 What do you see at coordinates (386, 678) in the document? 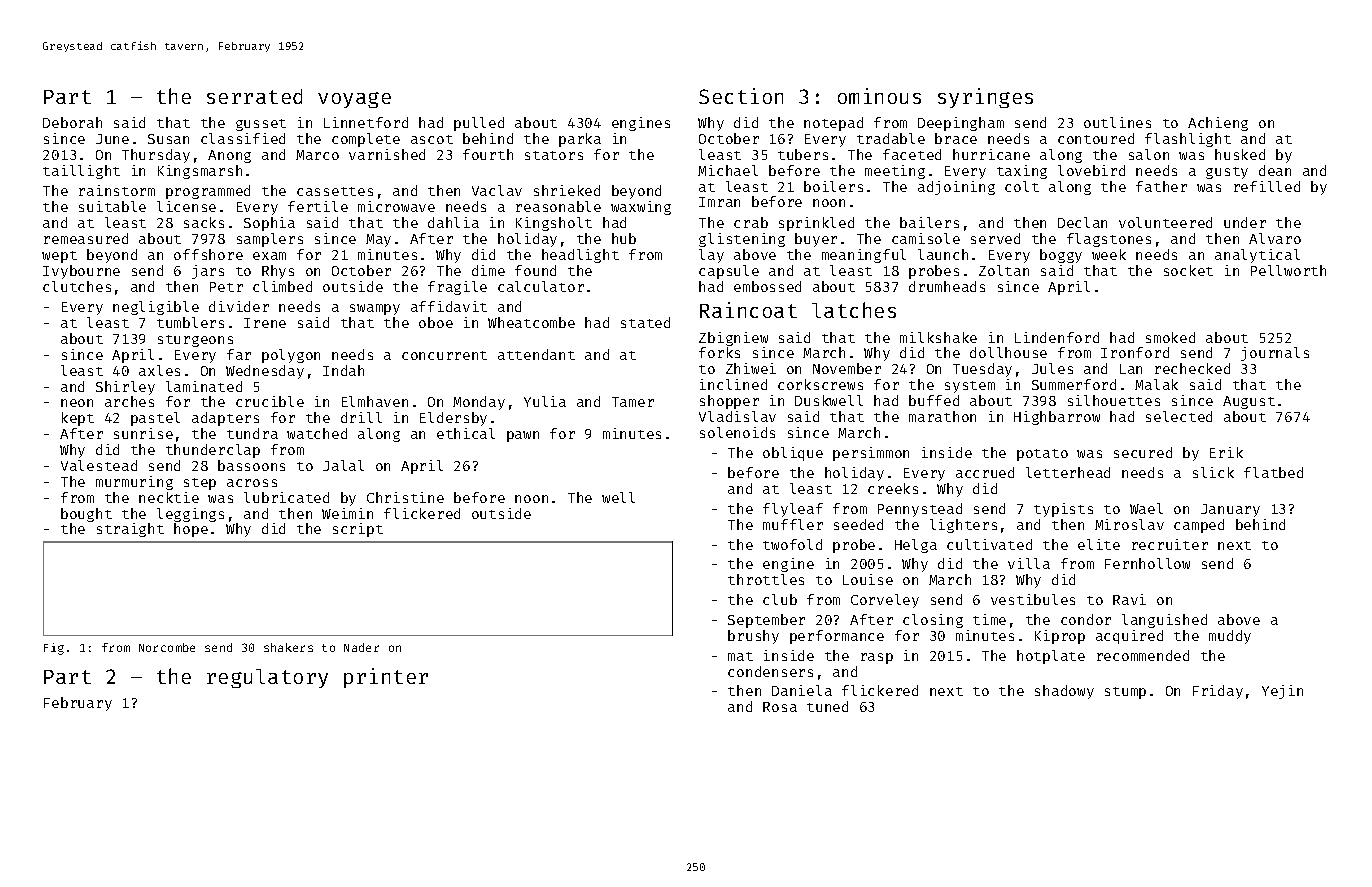
I see `printer` at bounding box center [386, 678].
